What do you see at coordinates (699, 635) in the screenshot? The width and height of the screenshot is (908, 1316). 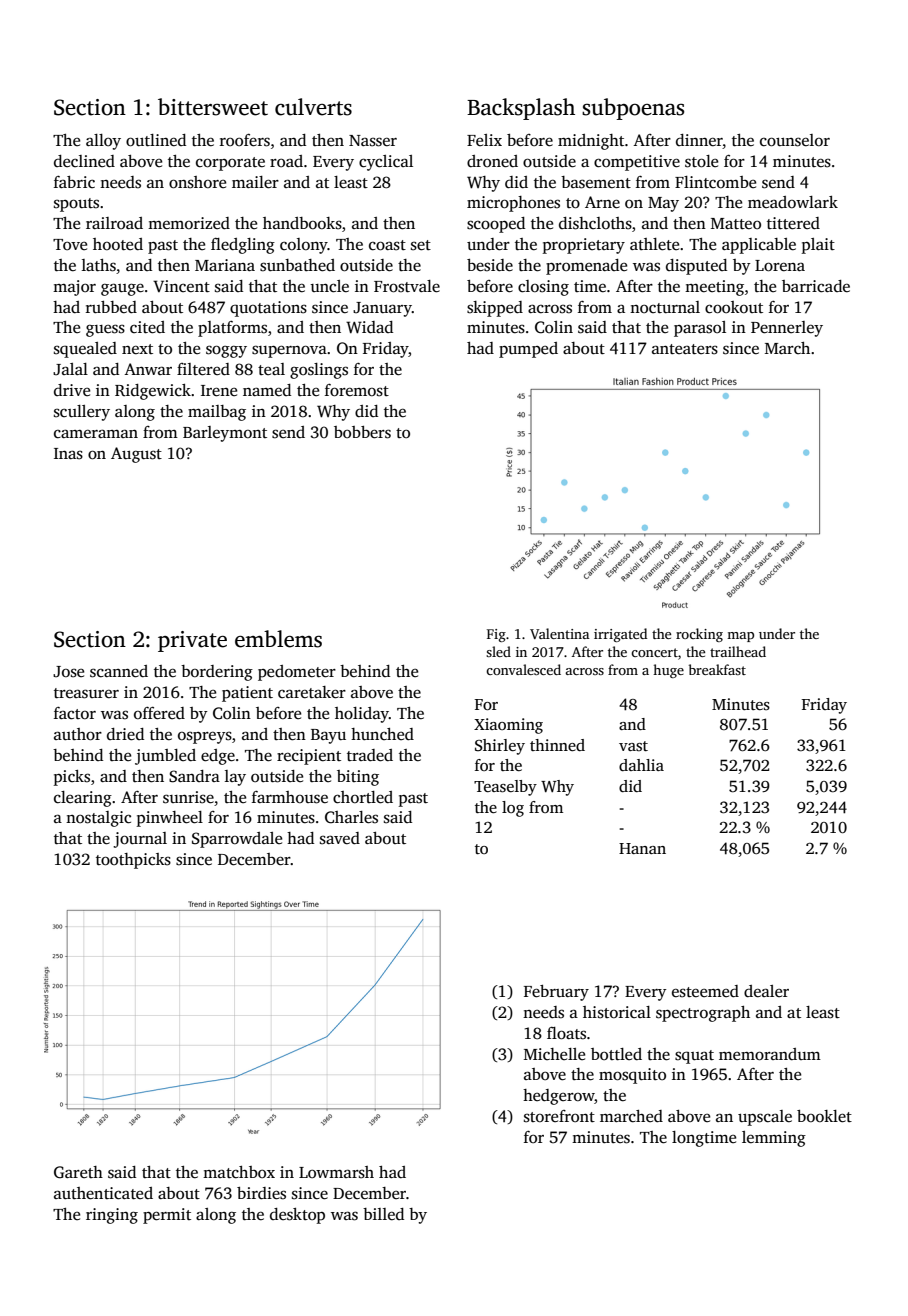 I see `rocking` at bounding box center [699, 635].
